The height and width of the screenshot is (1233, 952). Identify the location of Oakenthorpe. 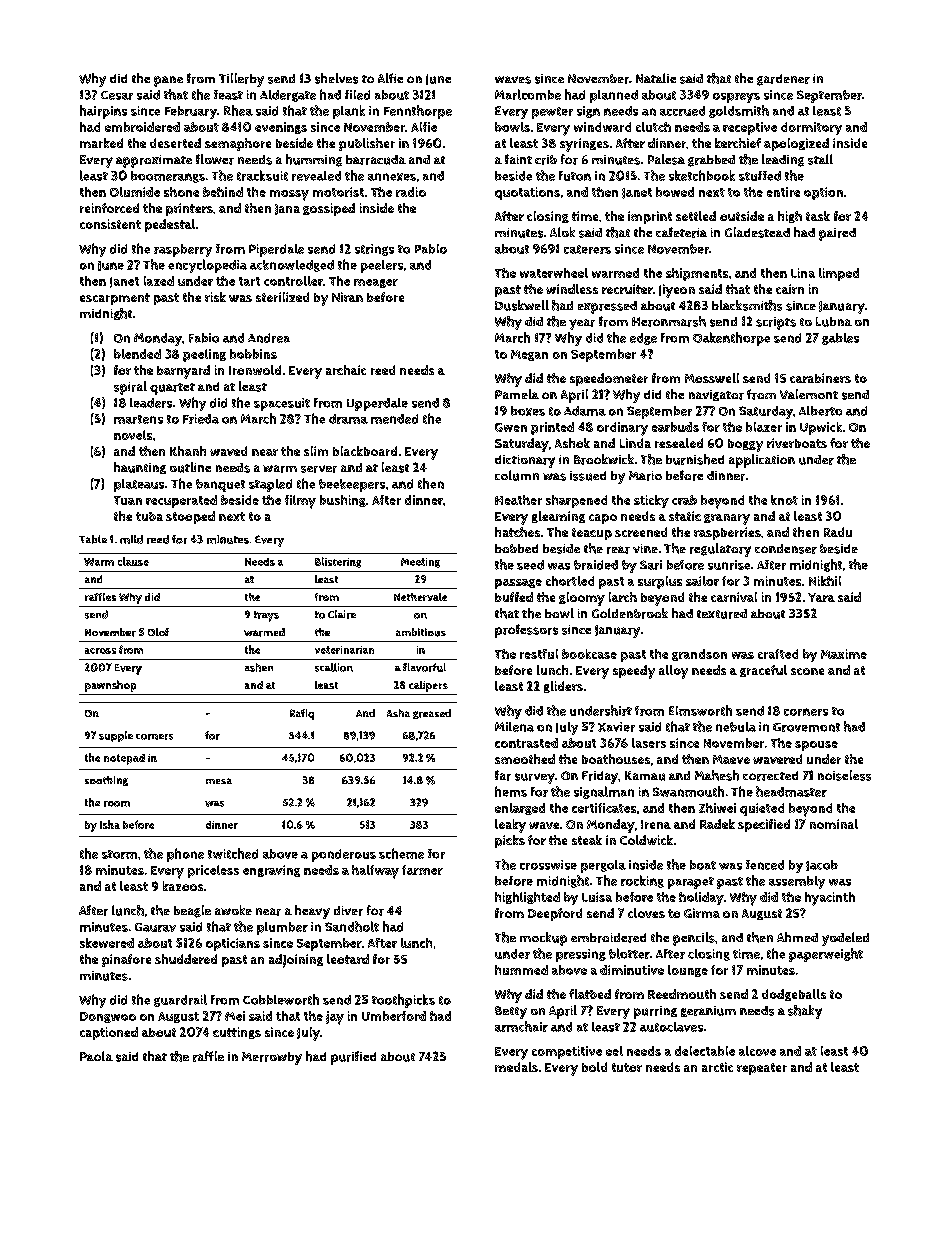
(731, 339).
